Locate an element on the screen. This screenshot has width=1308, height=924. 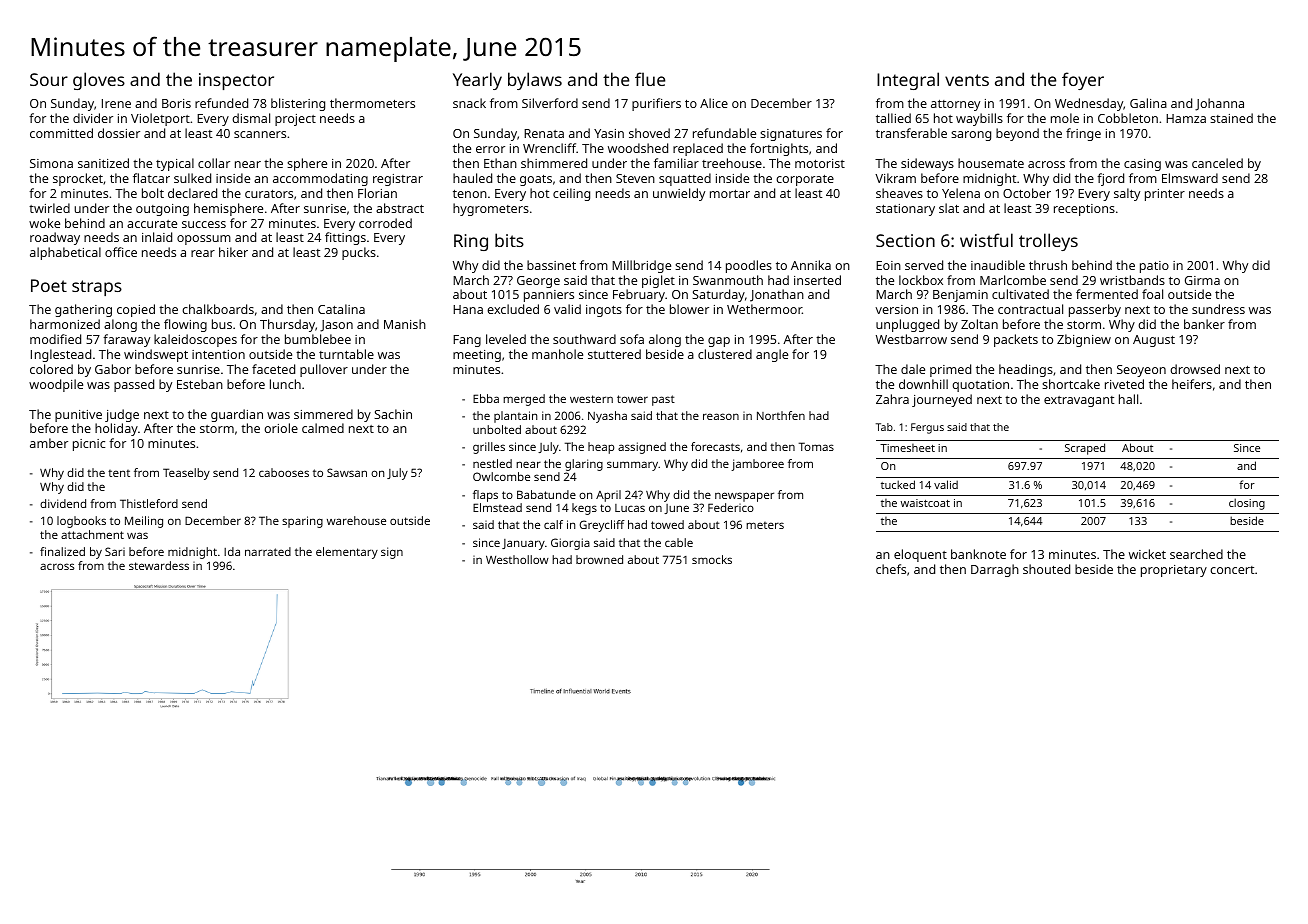
corporate is located at coordinates (805, 180).
